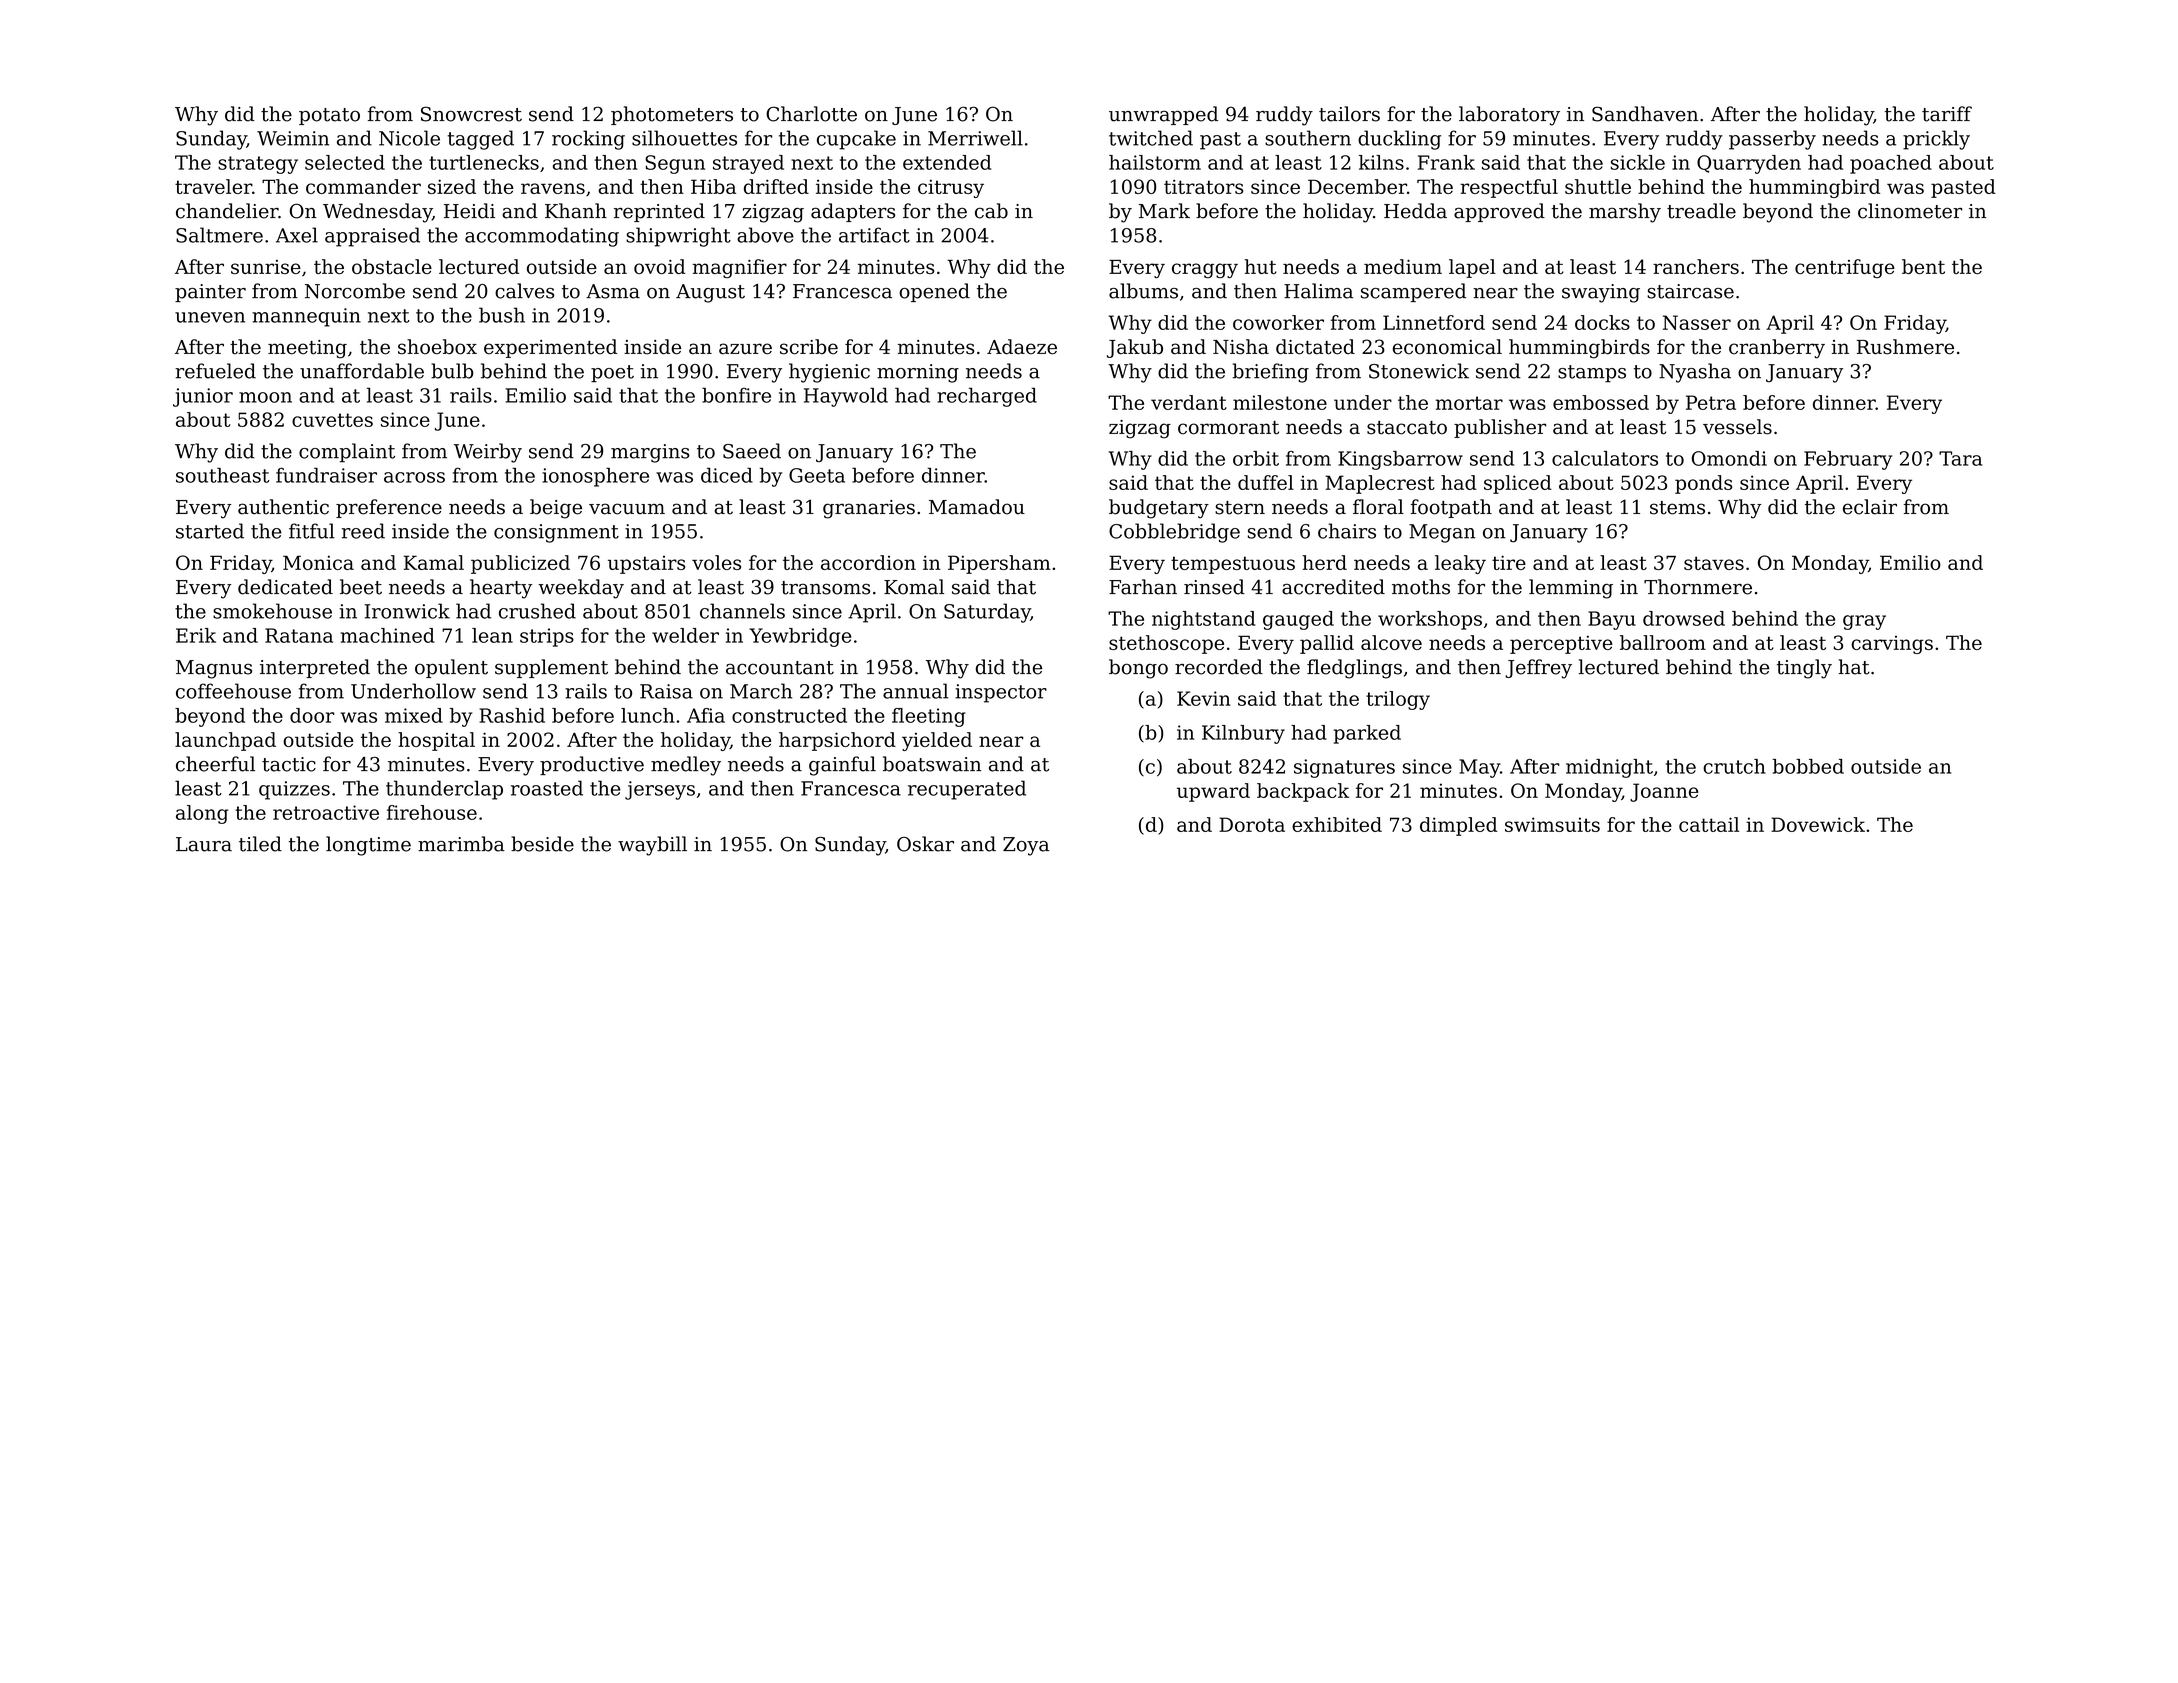 The image size is (2178, 1683). Describe the element at coordinates (1318, 291) in the document. I see `Halima` at that location.
